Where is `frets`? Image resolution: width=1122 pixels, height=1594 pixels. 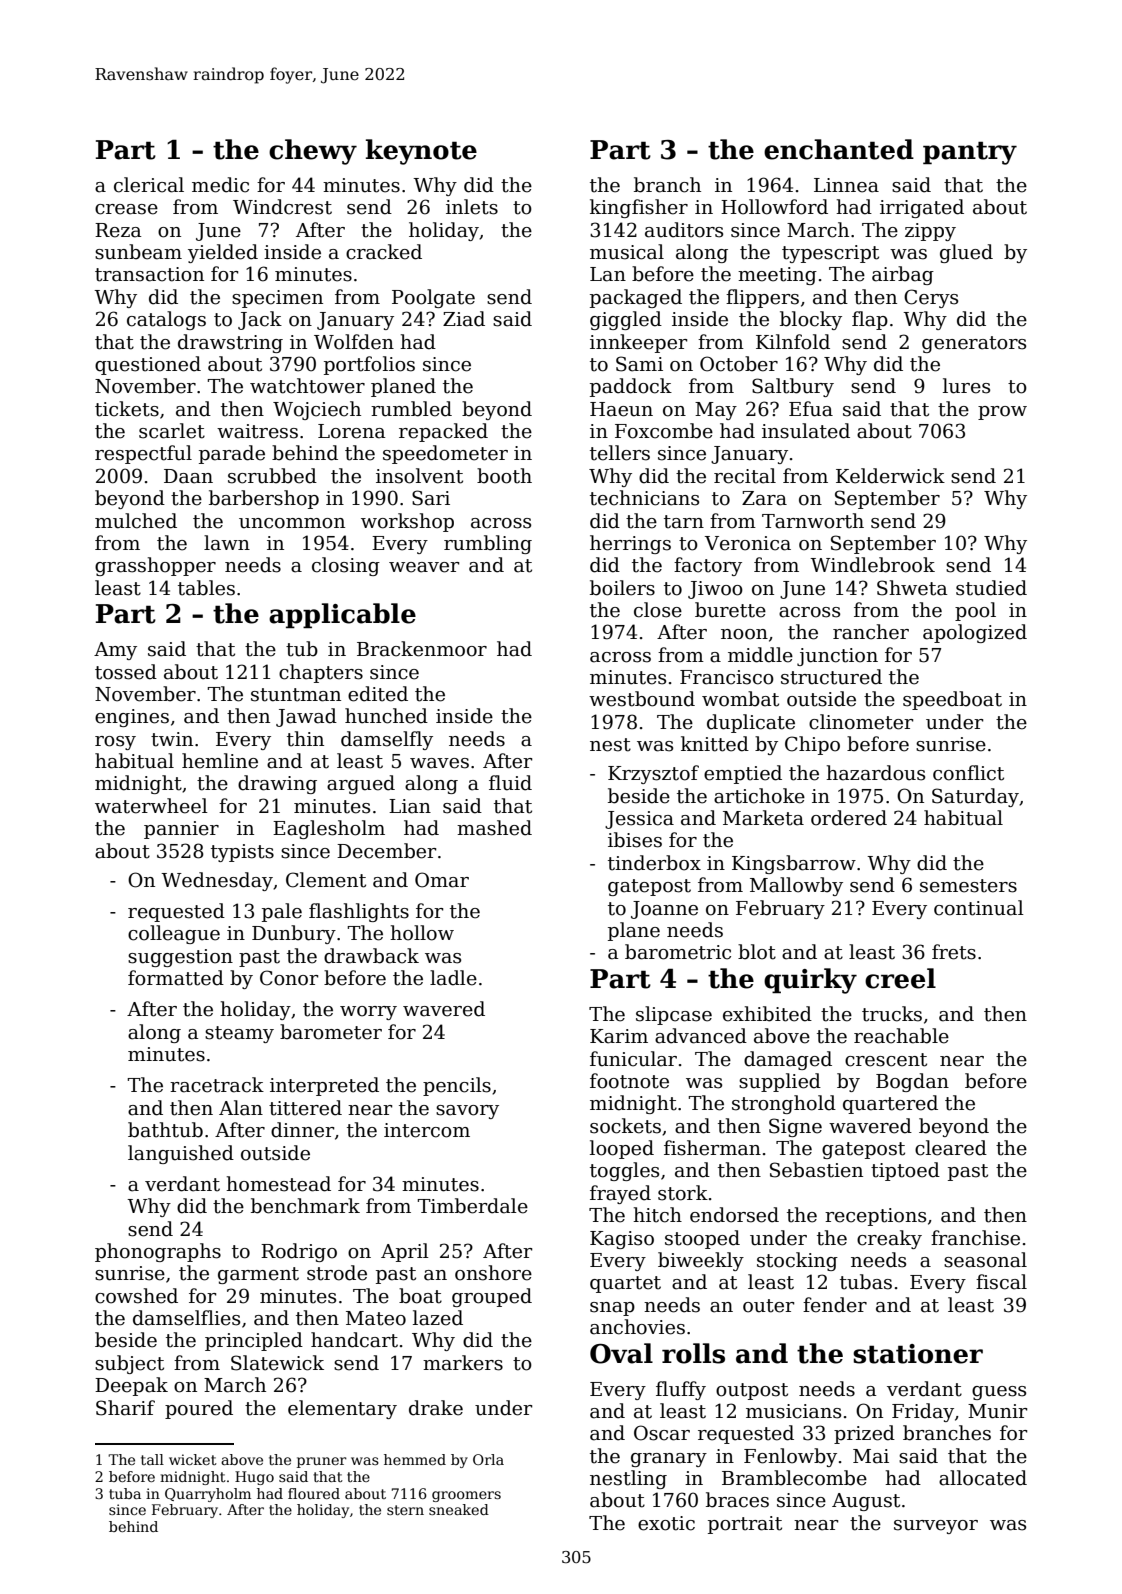
frets is located at coordinates (954, 952).
